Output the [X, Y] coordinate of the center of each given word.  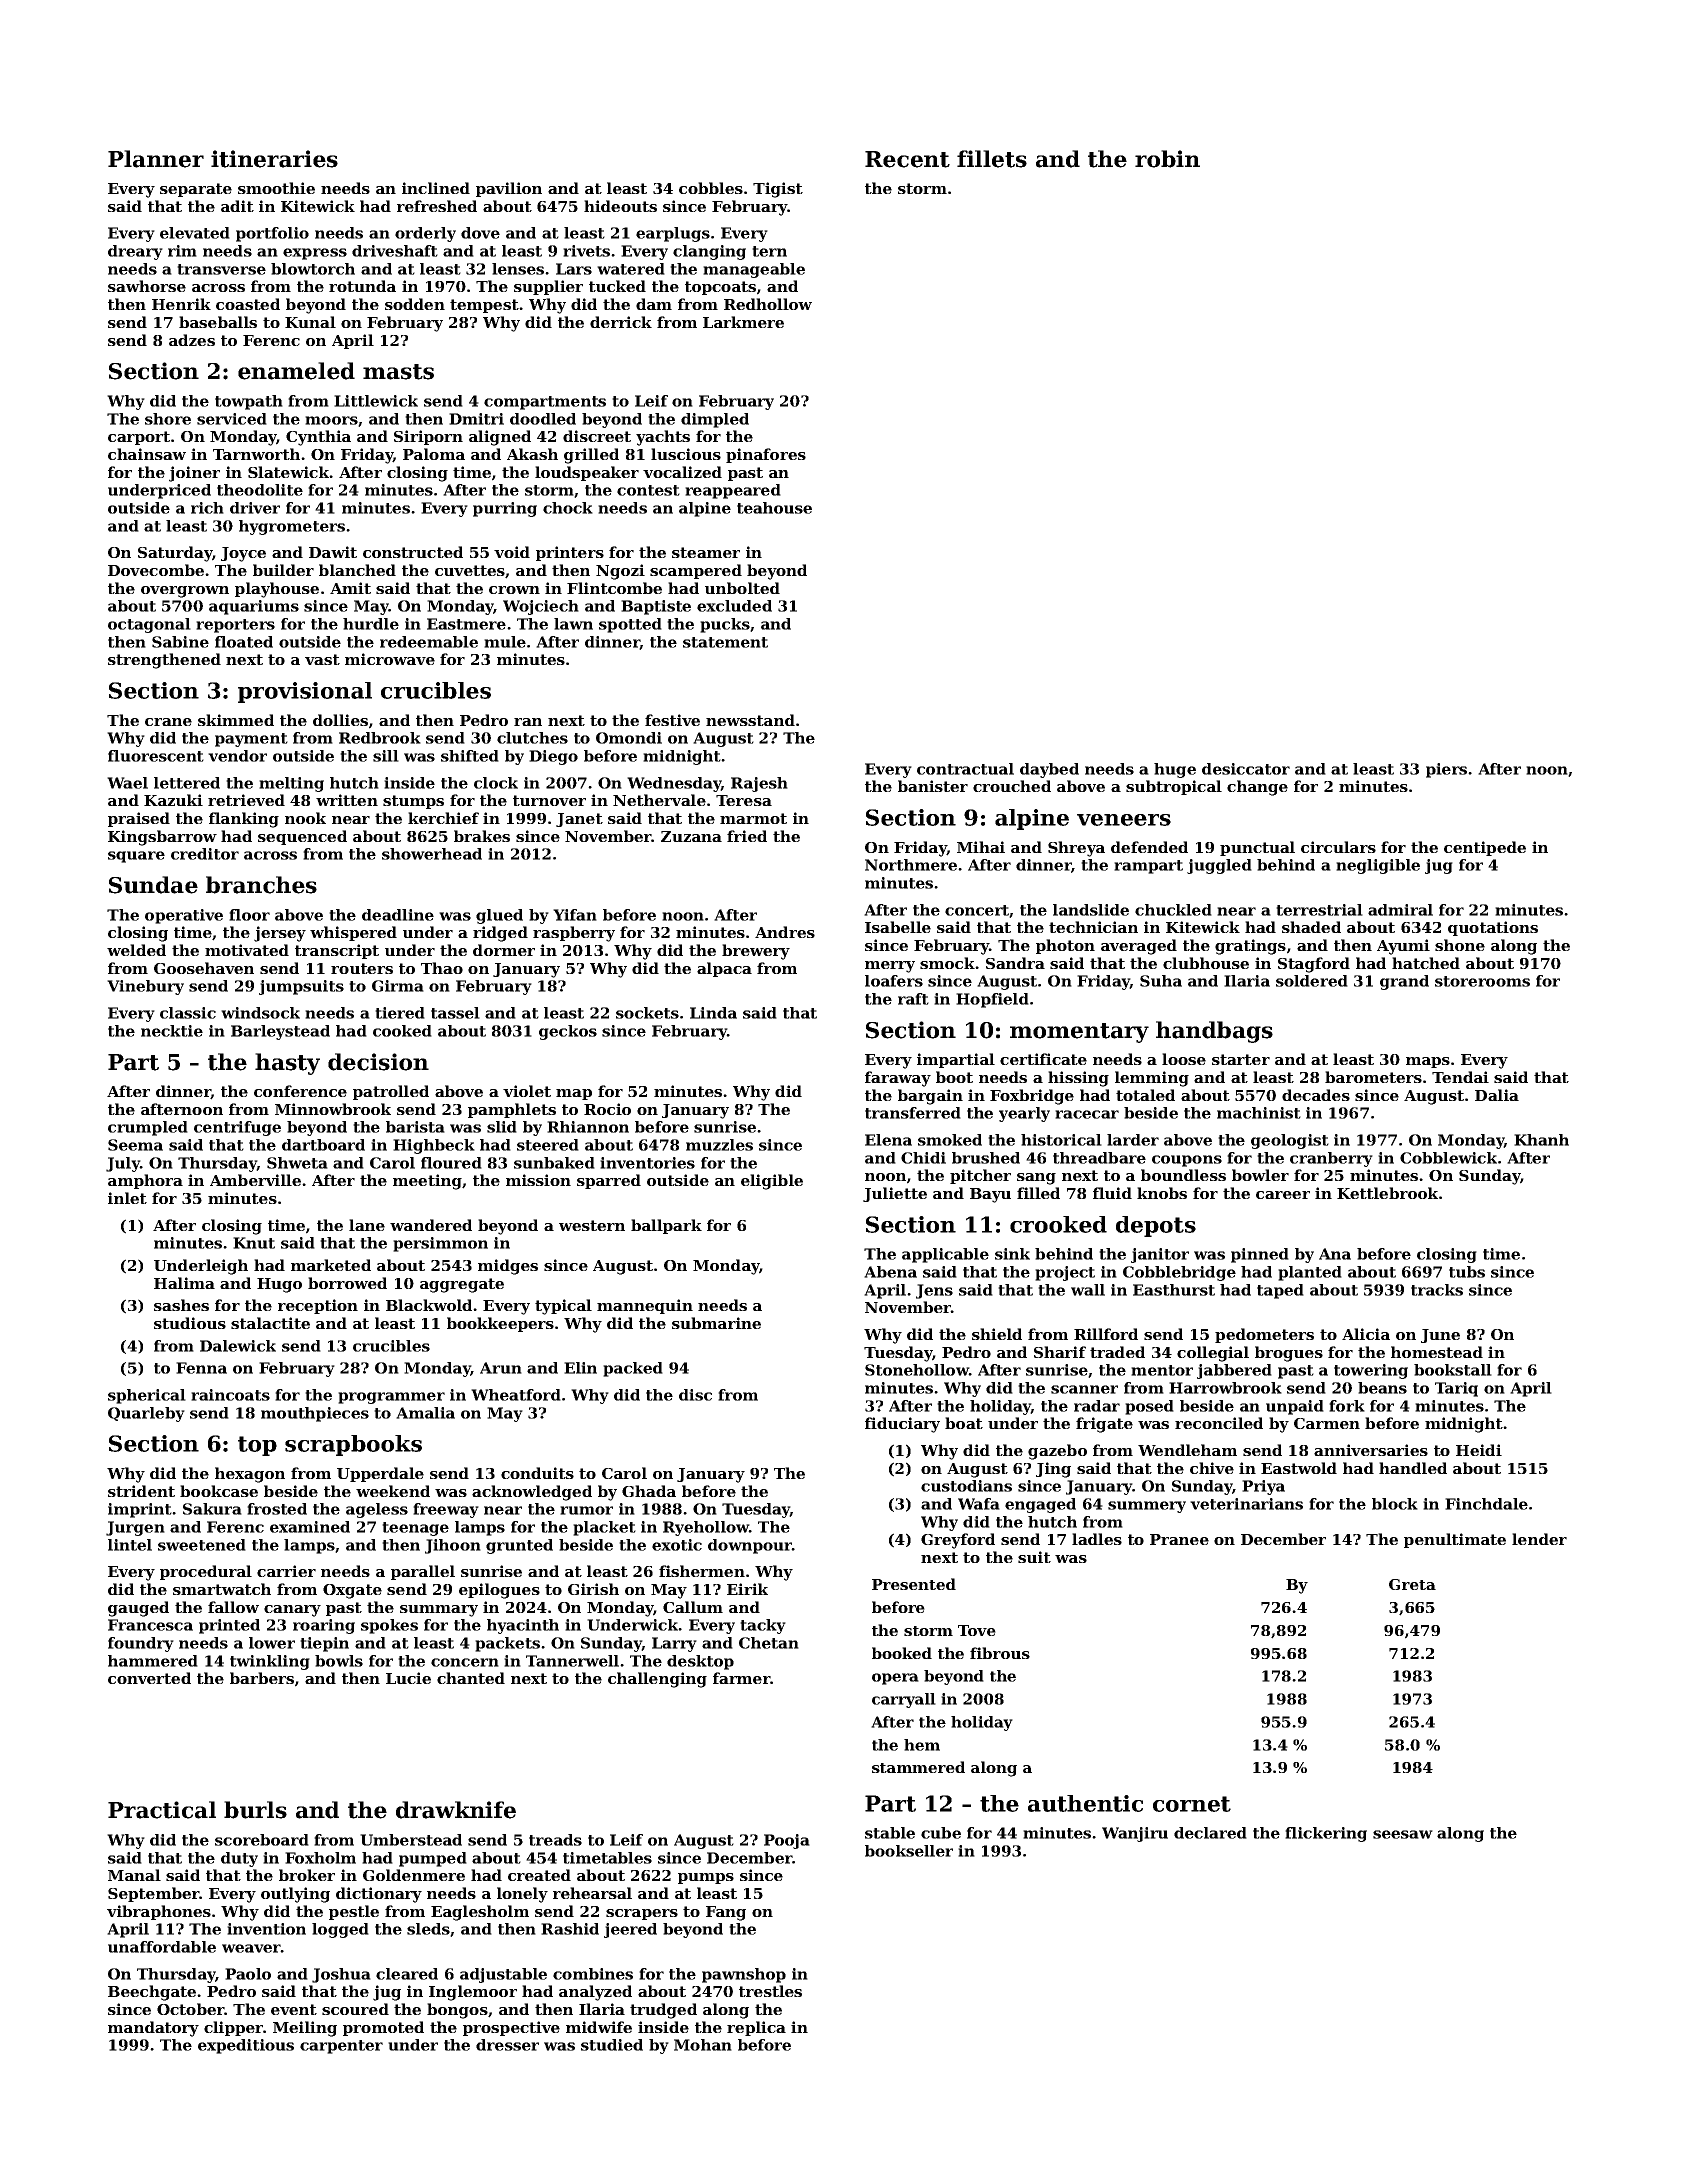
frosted [277, 1509]
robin [1167, 159]
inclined [436, 188]
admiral [1400, 910]
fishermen [702, 1571]
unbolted [742, 588]
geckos [568, 1032]
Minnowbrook [333, 1109]
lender [1539, 1539]
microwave [390, 659]
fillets [992, 159]
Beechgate [152, 1993]
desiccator [1246, 769]
